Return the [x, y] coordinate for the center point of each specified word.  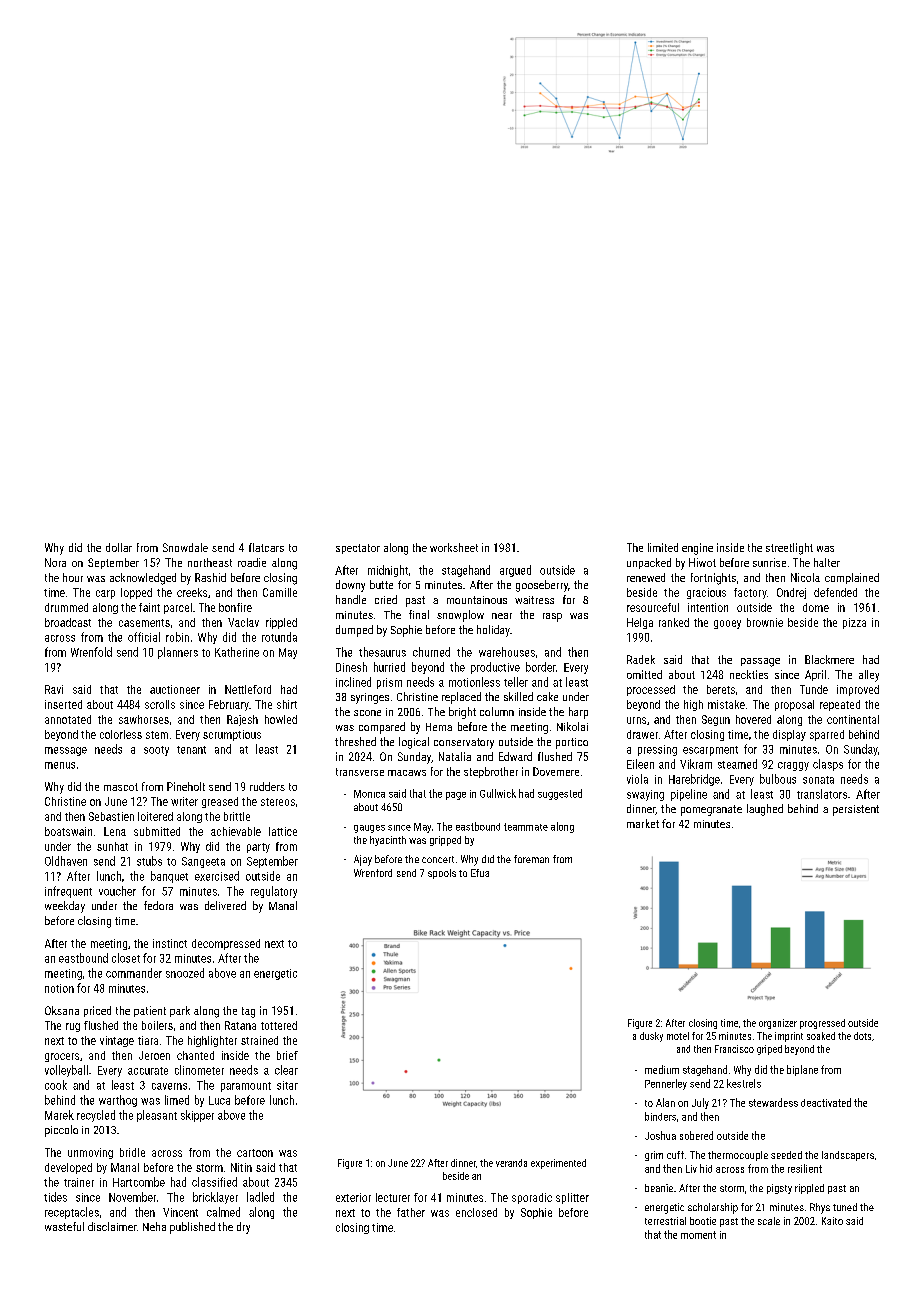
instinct [170, 943]
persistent [856, 810]
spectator [358, 549]
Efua [480, 873]
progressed [822, 1024]
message [66, 751]
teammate [526, 827]
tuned [845, 1207]
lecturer [393, 1197]
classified [214, 1182]
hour [73, 577]
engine [697, 549]
